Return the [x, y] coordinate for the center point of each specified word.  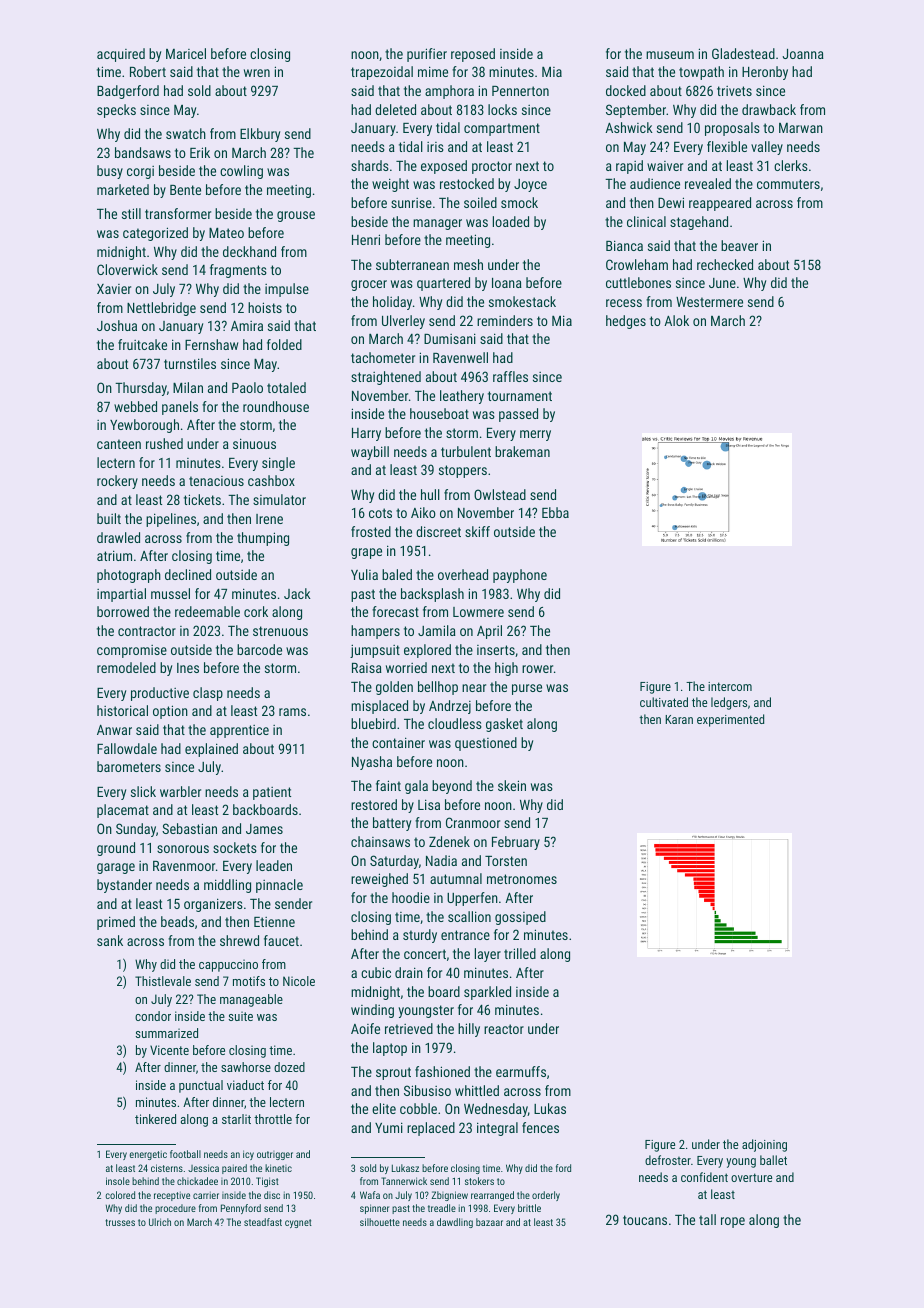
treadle [442, 1208]
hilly [469, 1030]
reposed [473, 55]
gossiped [520, 918]
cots [380, 513]
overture [751, 1177]
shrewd [239, 940]
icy [248, 1155]
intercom [730, 686]
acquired [121, 55]
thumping [263, 539]
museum [670, 55]
